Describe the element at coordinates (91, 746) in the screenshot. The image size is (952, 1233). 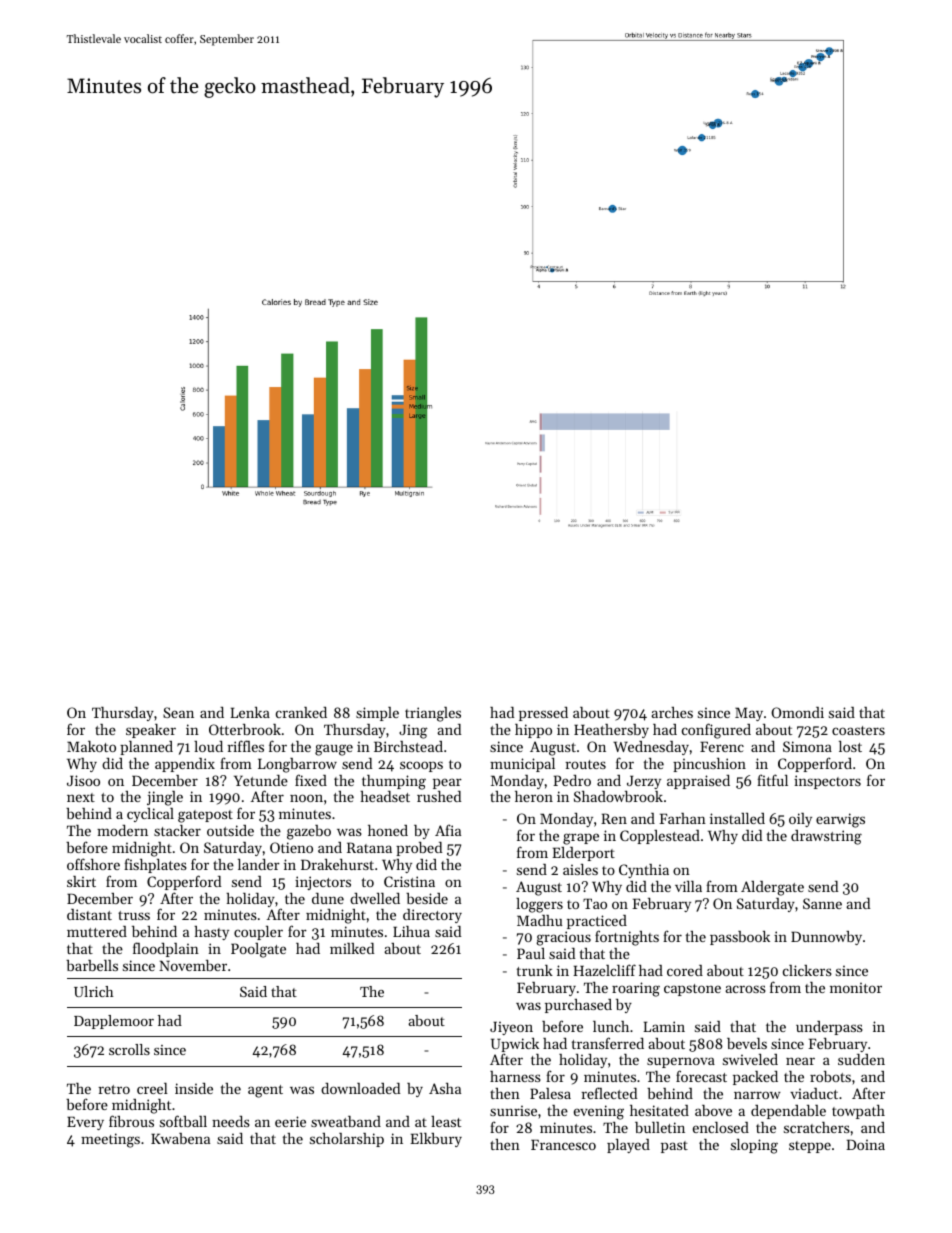
I see `Makoto` at that location.
